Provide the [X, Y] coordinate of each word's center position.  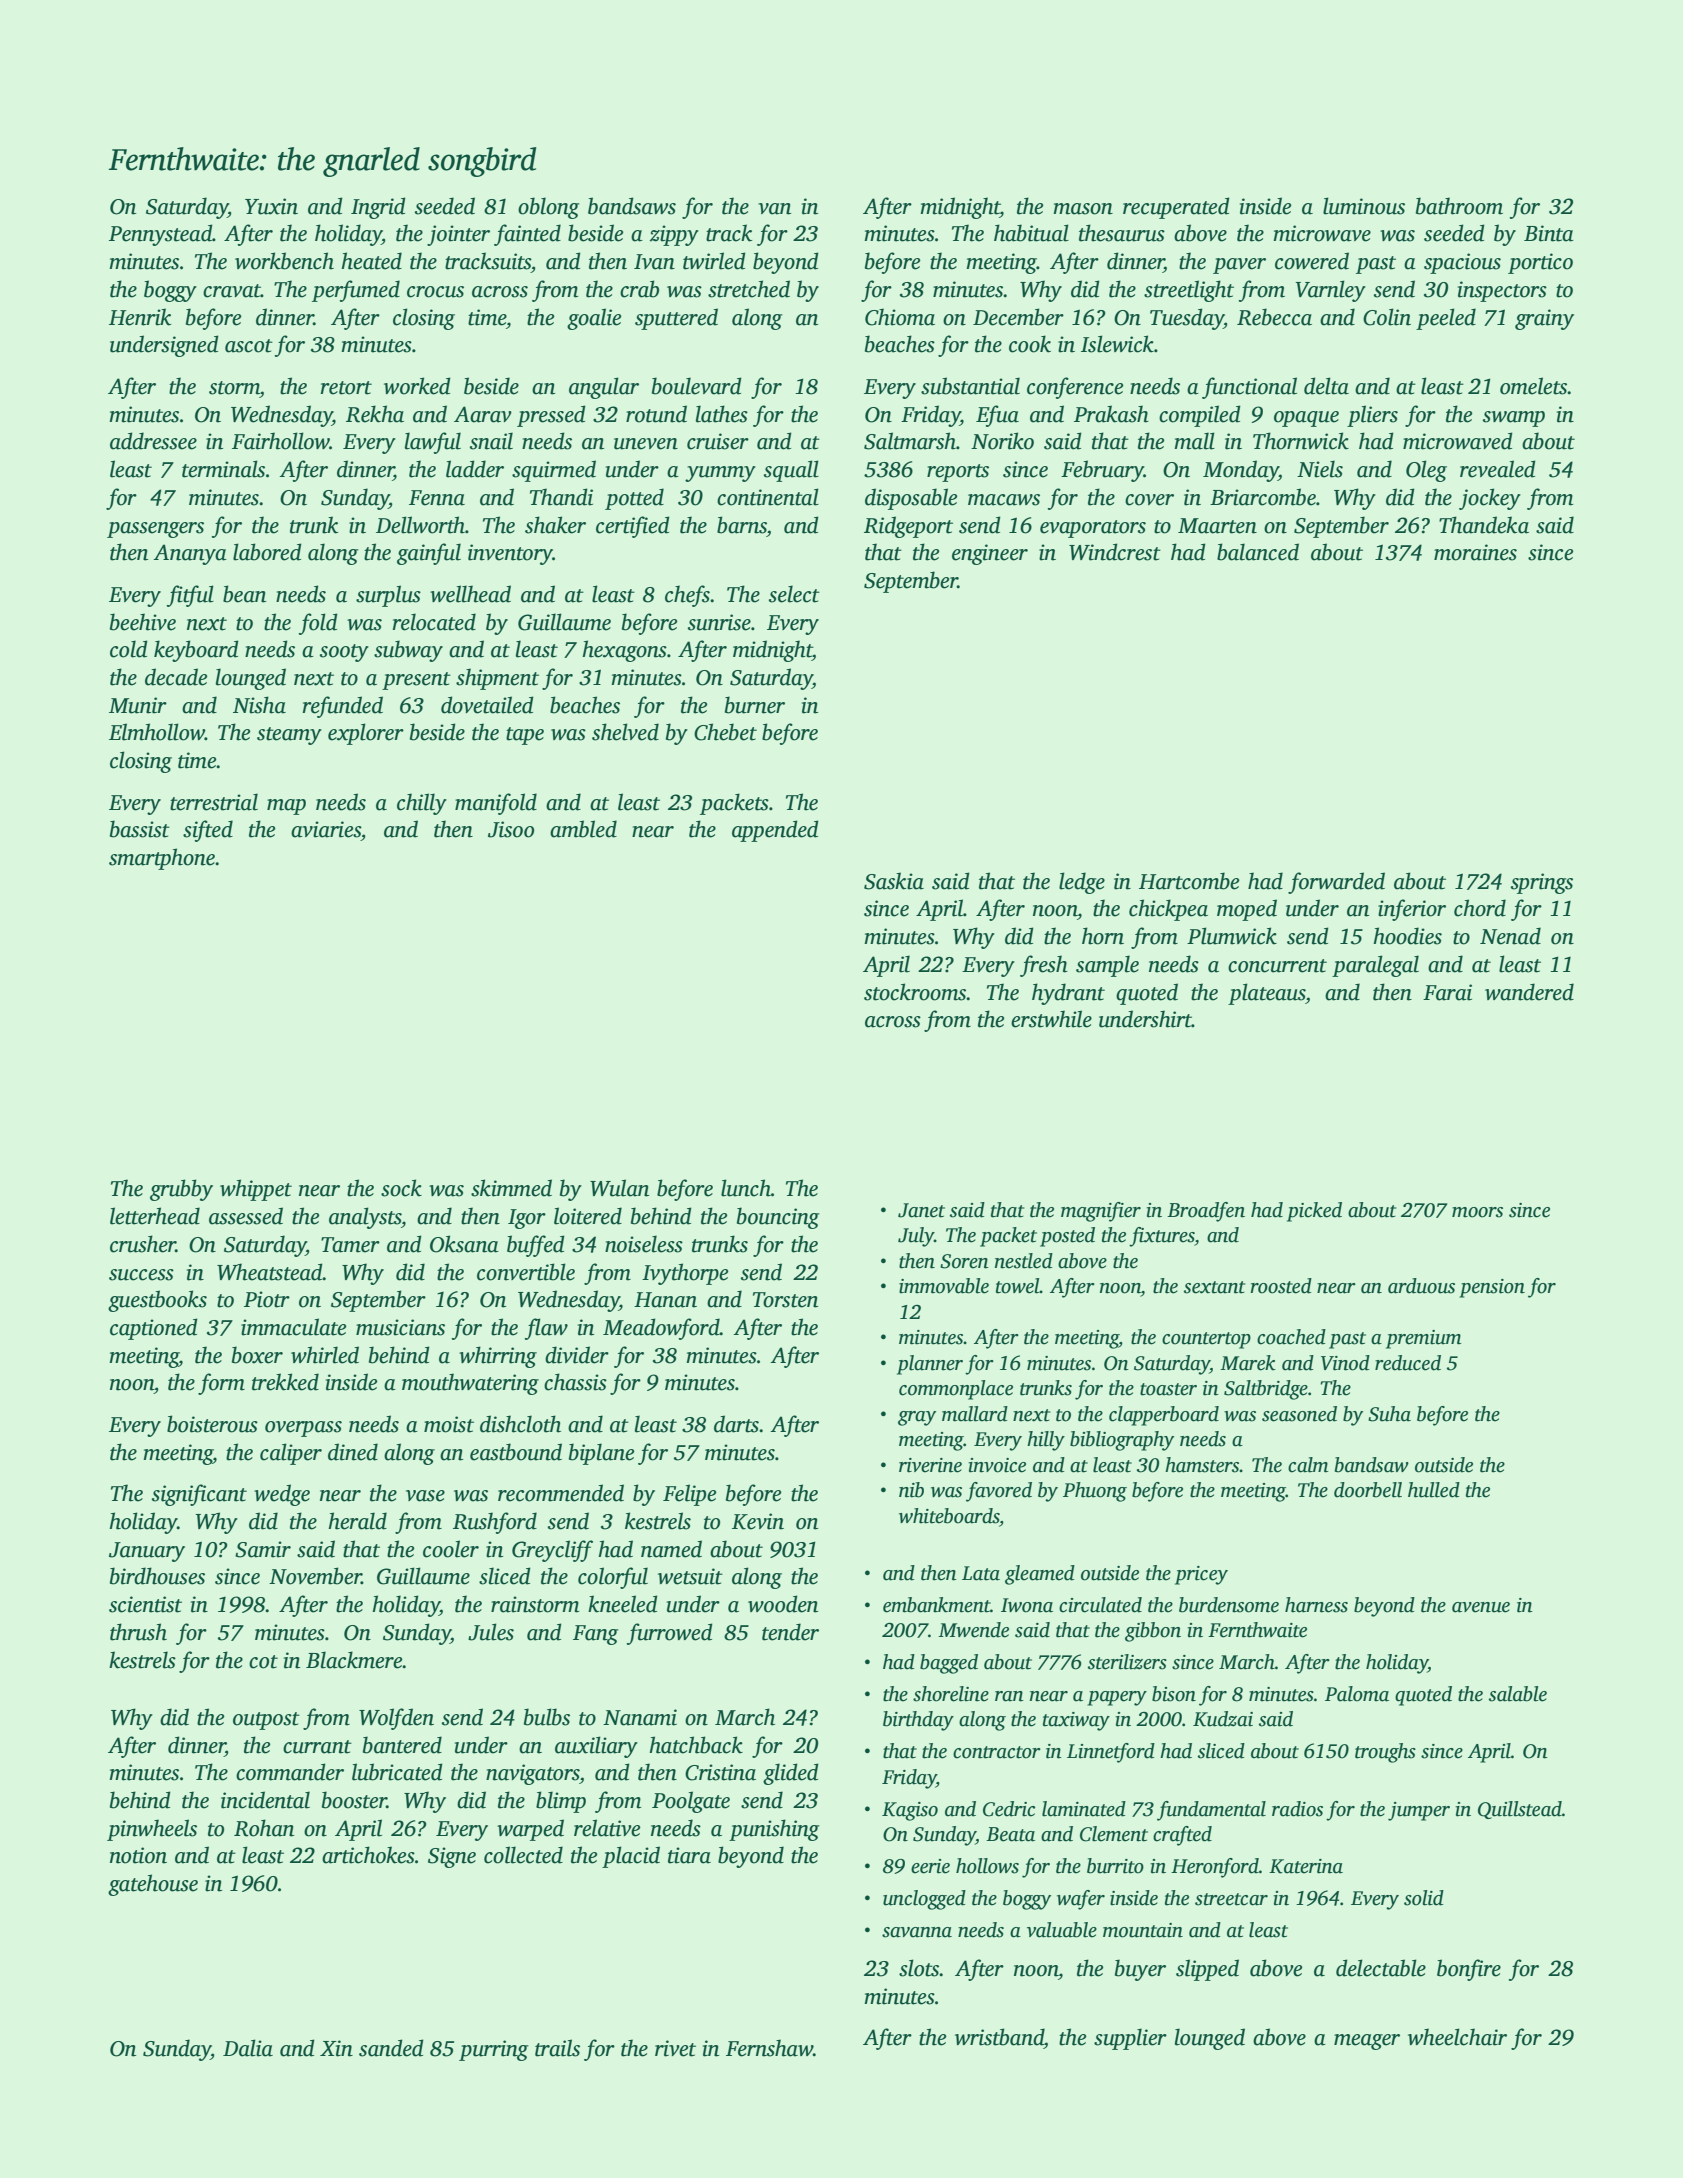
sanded [391, 2048]
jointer [458, 235]
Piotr [267, 1299]
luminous [1364, 206]
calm [1308, 1465]
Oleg [1426, 471]
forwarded [1336, 883]
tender [790, 1632]
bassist [140, 829]
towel [1018, 1286]
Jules [491, 1632]
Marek [1248, 1363]
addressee [153, 441]
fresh [1044, 966]
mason [1083, 209]
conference [1075, 388]
